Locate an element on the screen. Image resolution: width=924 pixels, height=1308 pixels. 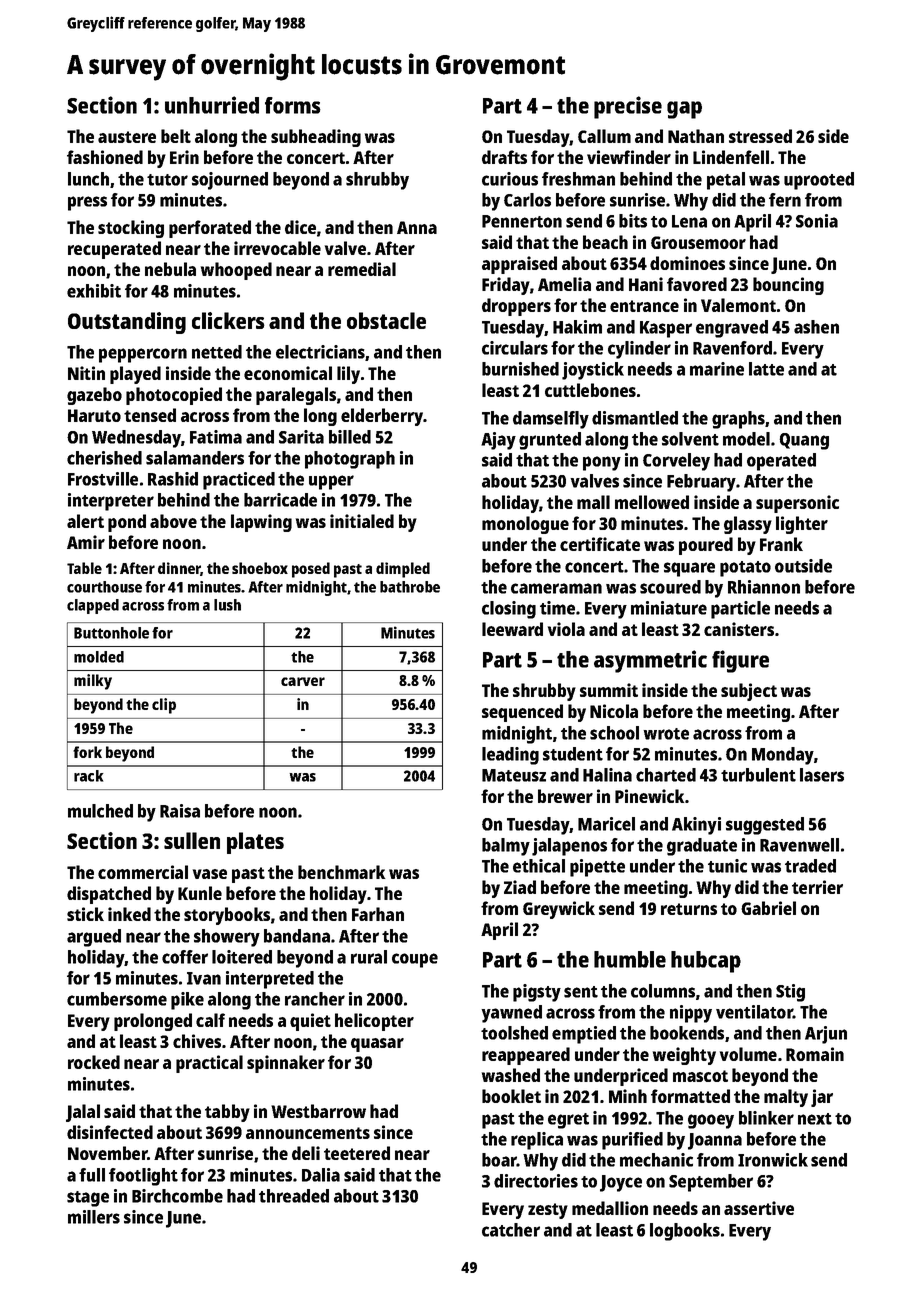
Birchcombe is located at coordinates (177, 1196).
